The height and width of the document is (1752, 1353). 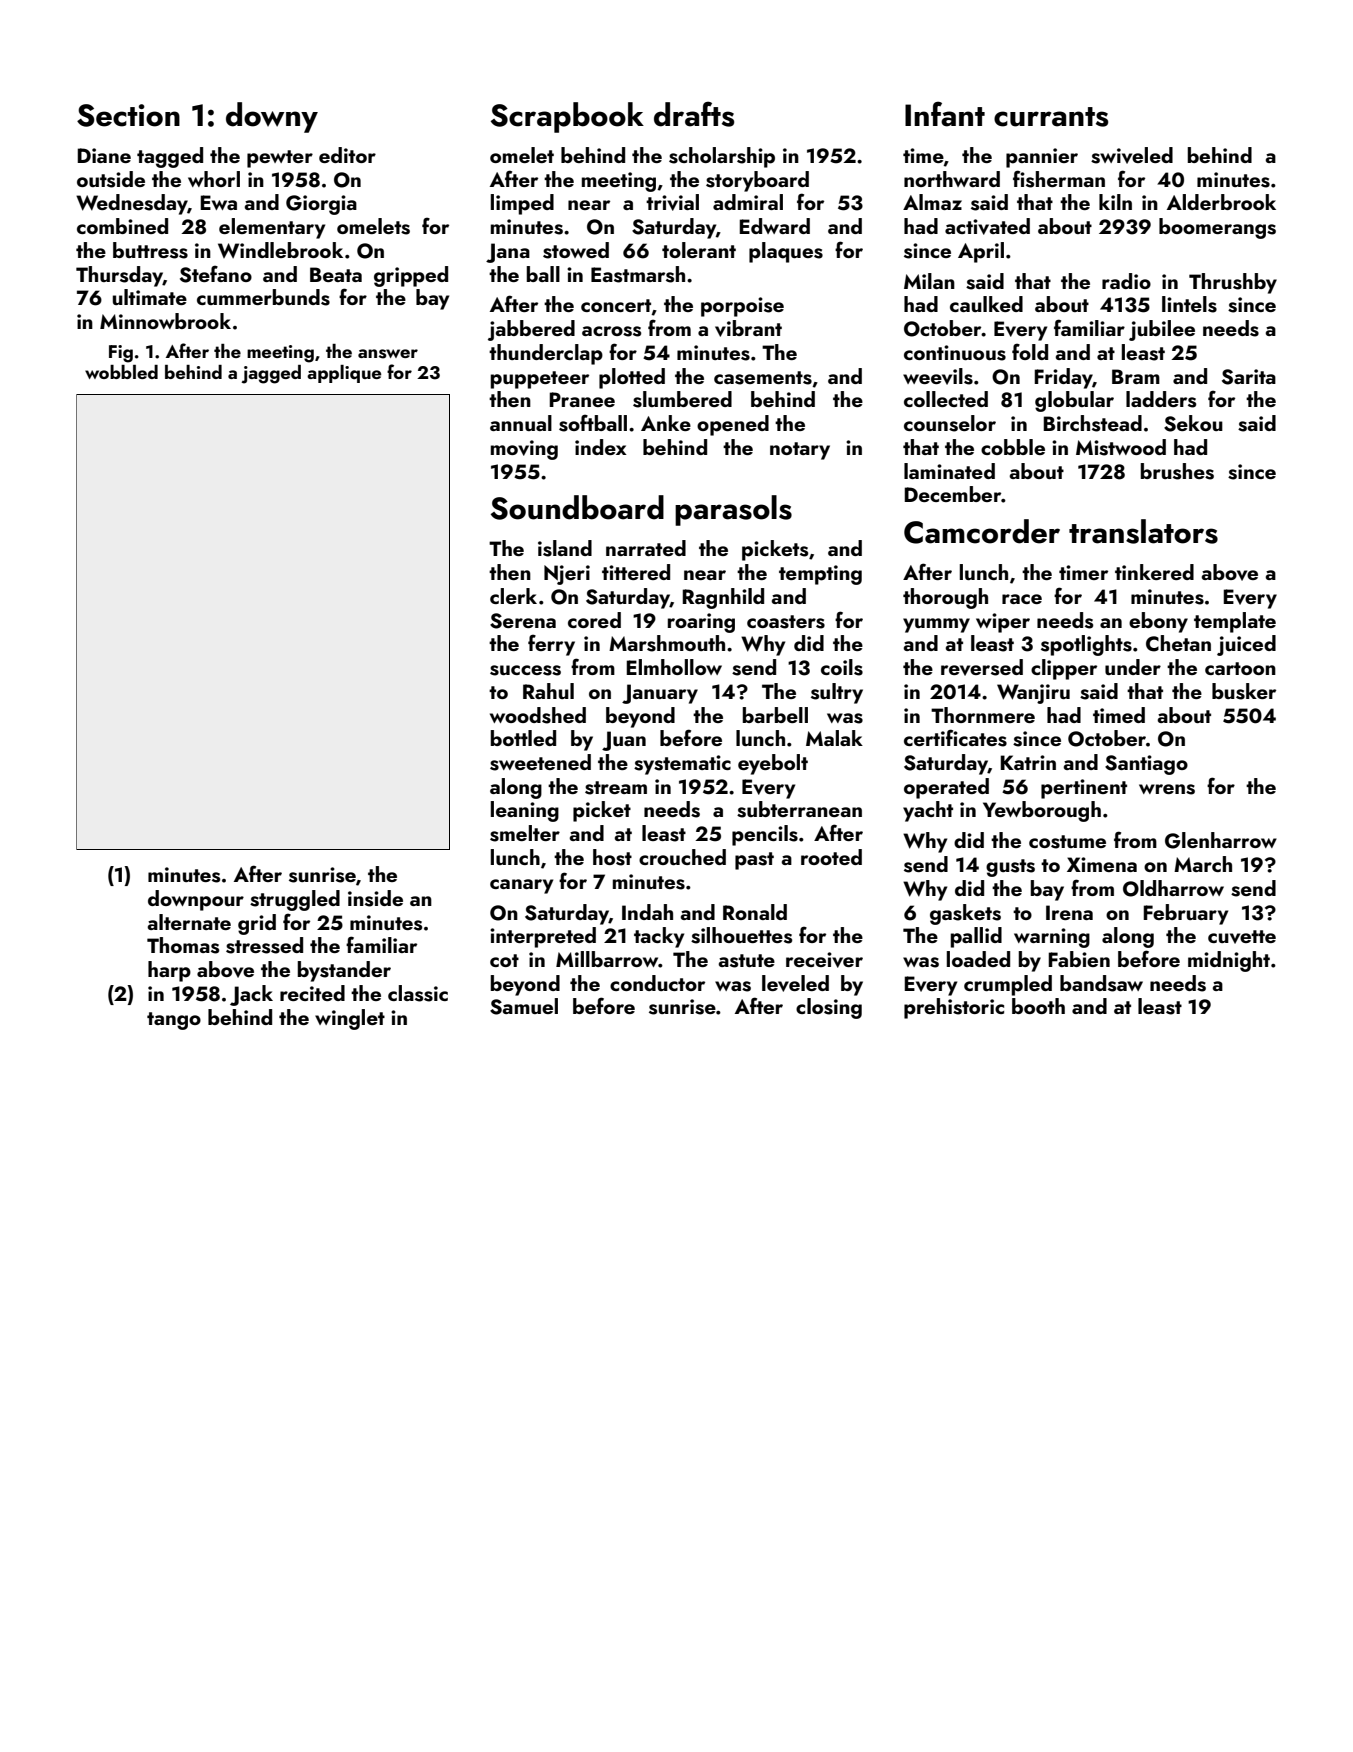 What do you see at coordinates (128, 115) in the document?
I see `Section` at bounding box center [128, 115].
